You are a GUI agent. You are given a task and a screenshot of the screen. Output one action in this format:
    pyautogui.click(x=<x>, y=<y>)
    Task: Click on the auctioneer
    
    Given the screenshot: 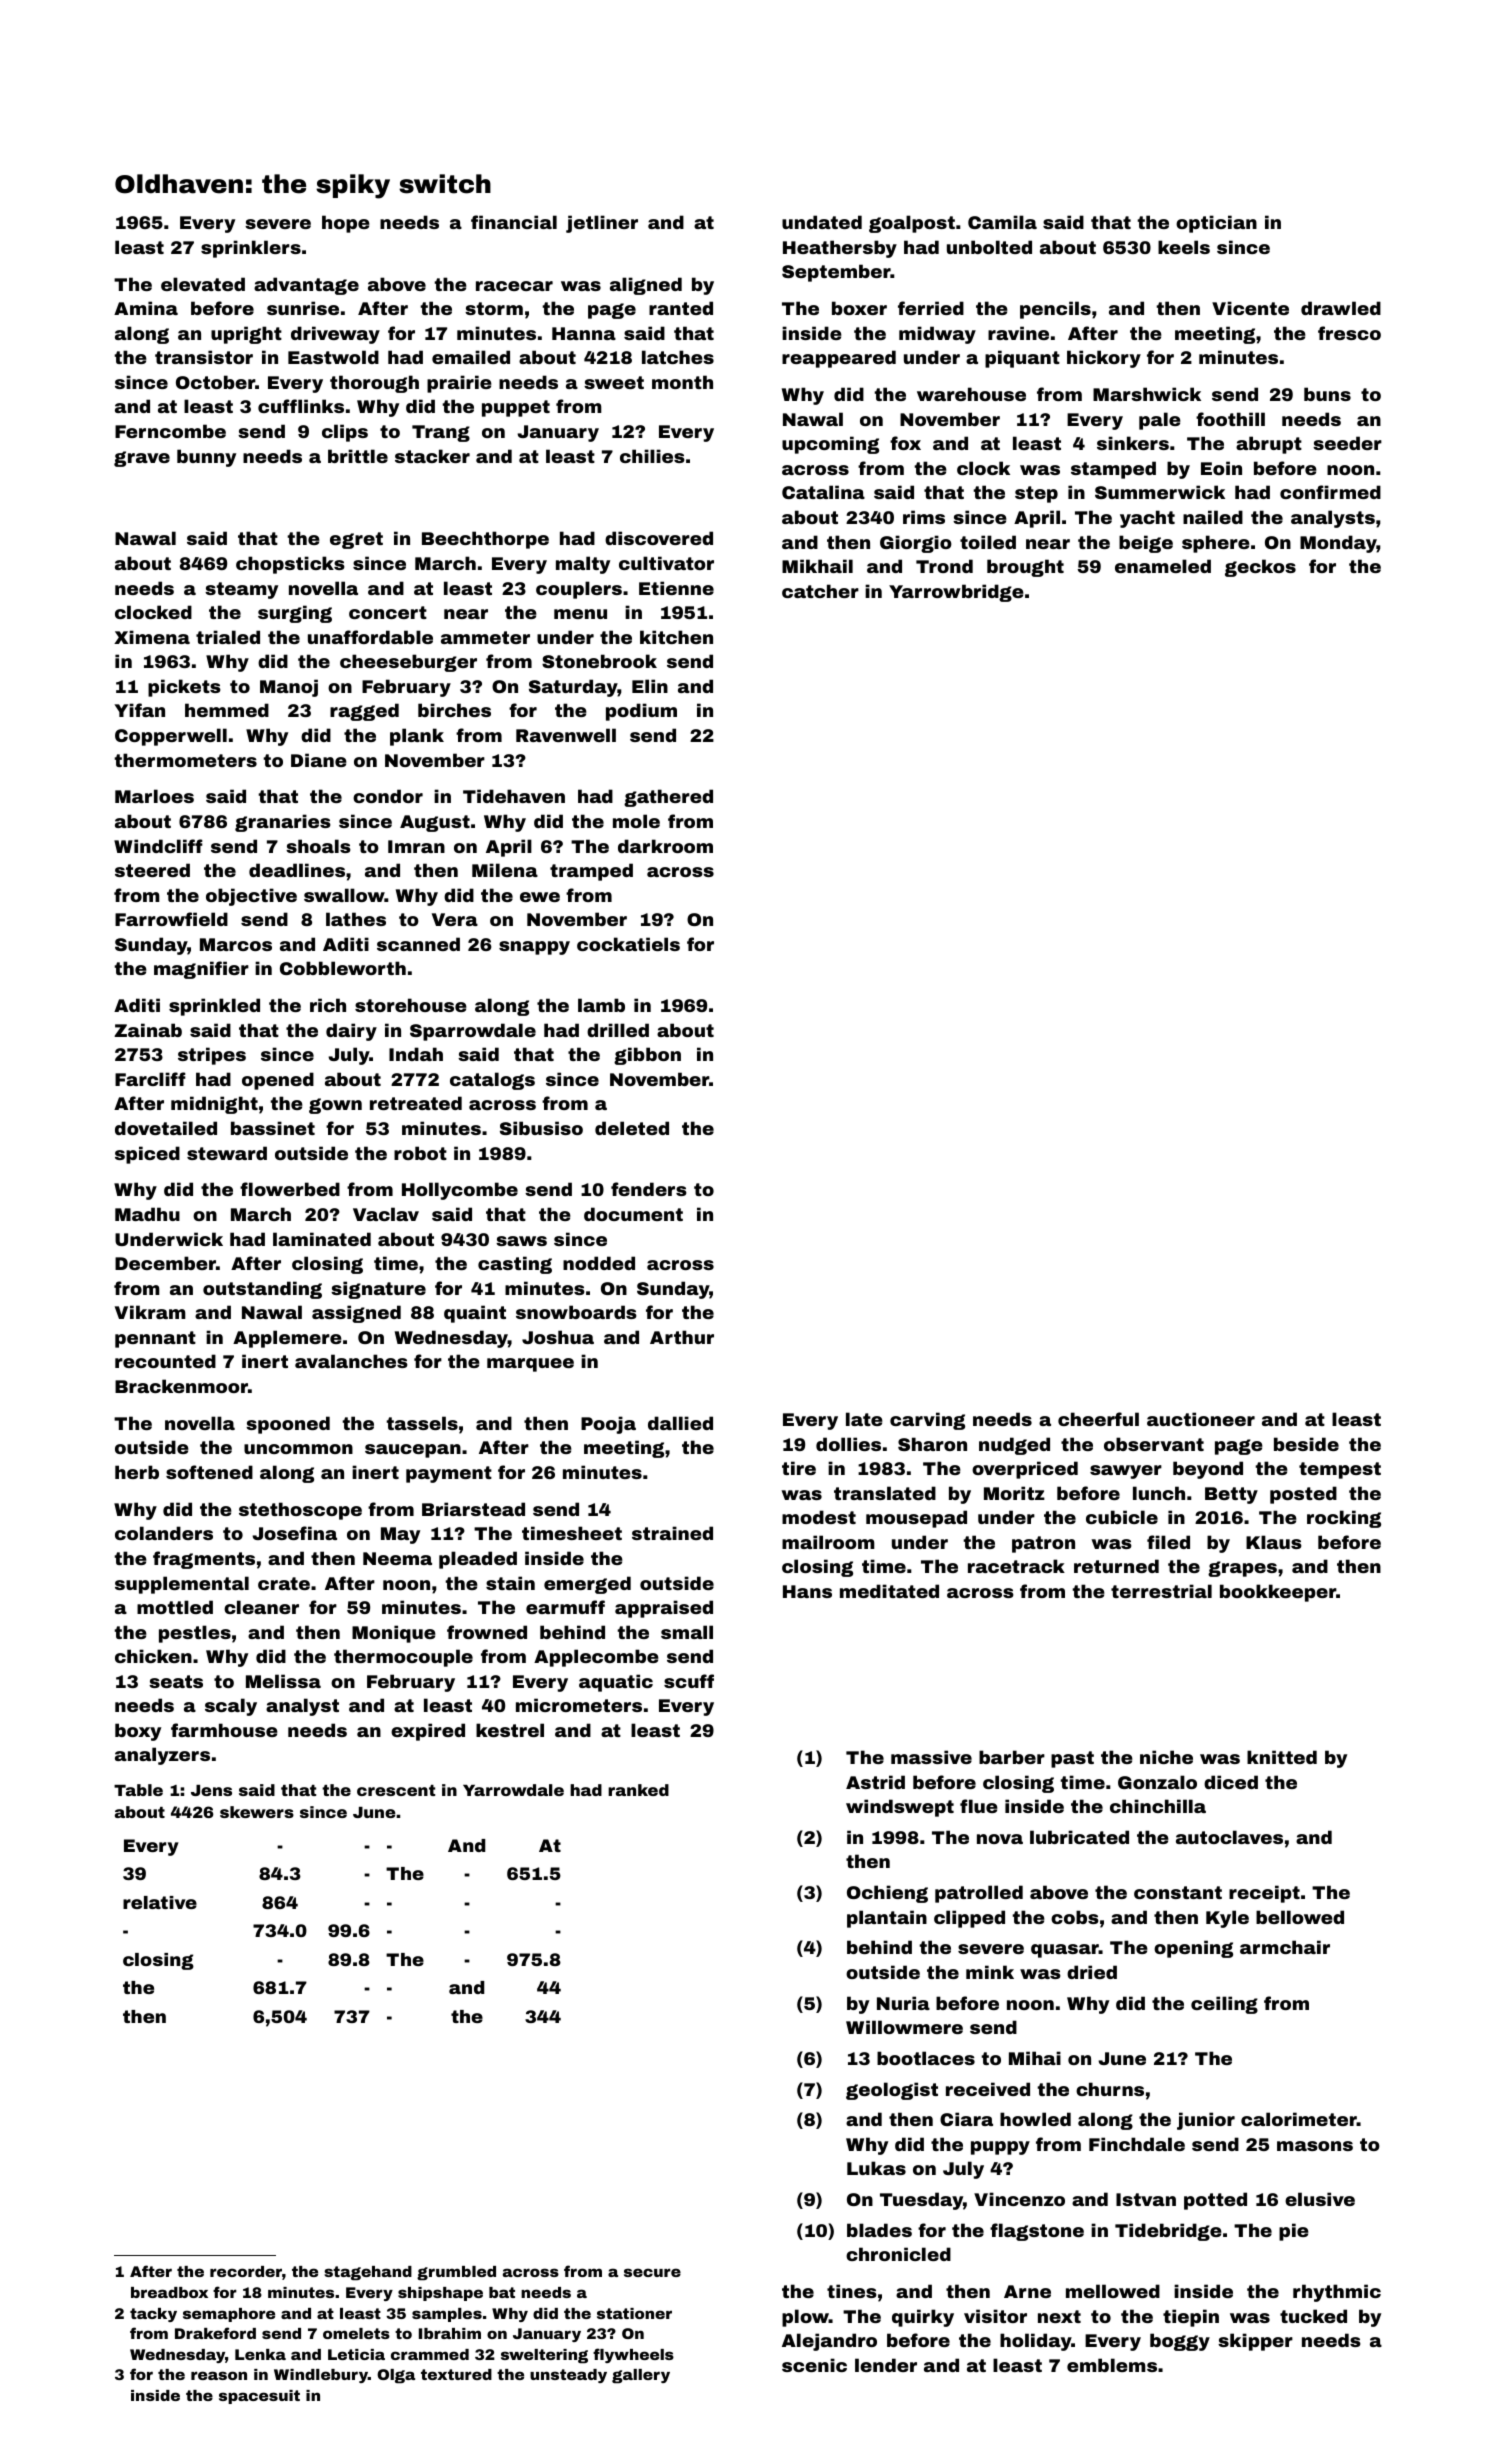 What is the action you would take?
    pyautogui.click(x=1201, y=1419)
